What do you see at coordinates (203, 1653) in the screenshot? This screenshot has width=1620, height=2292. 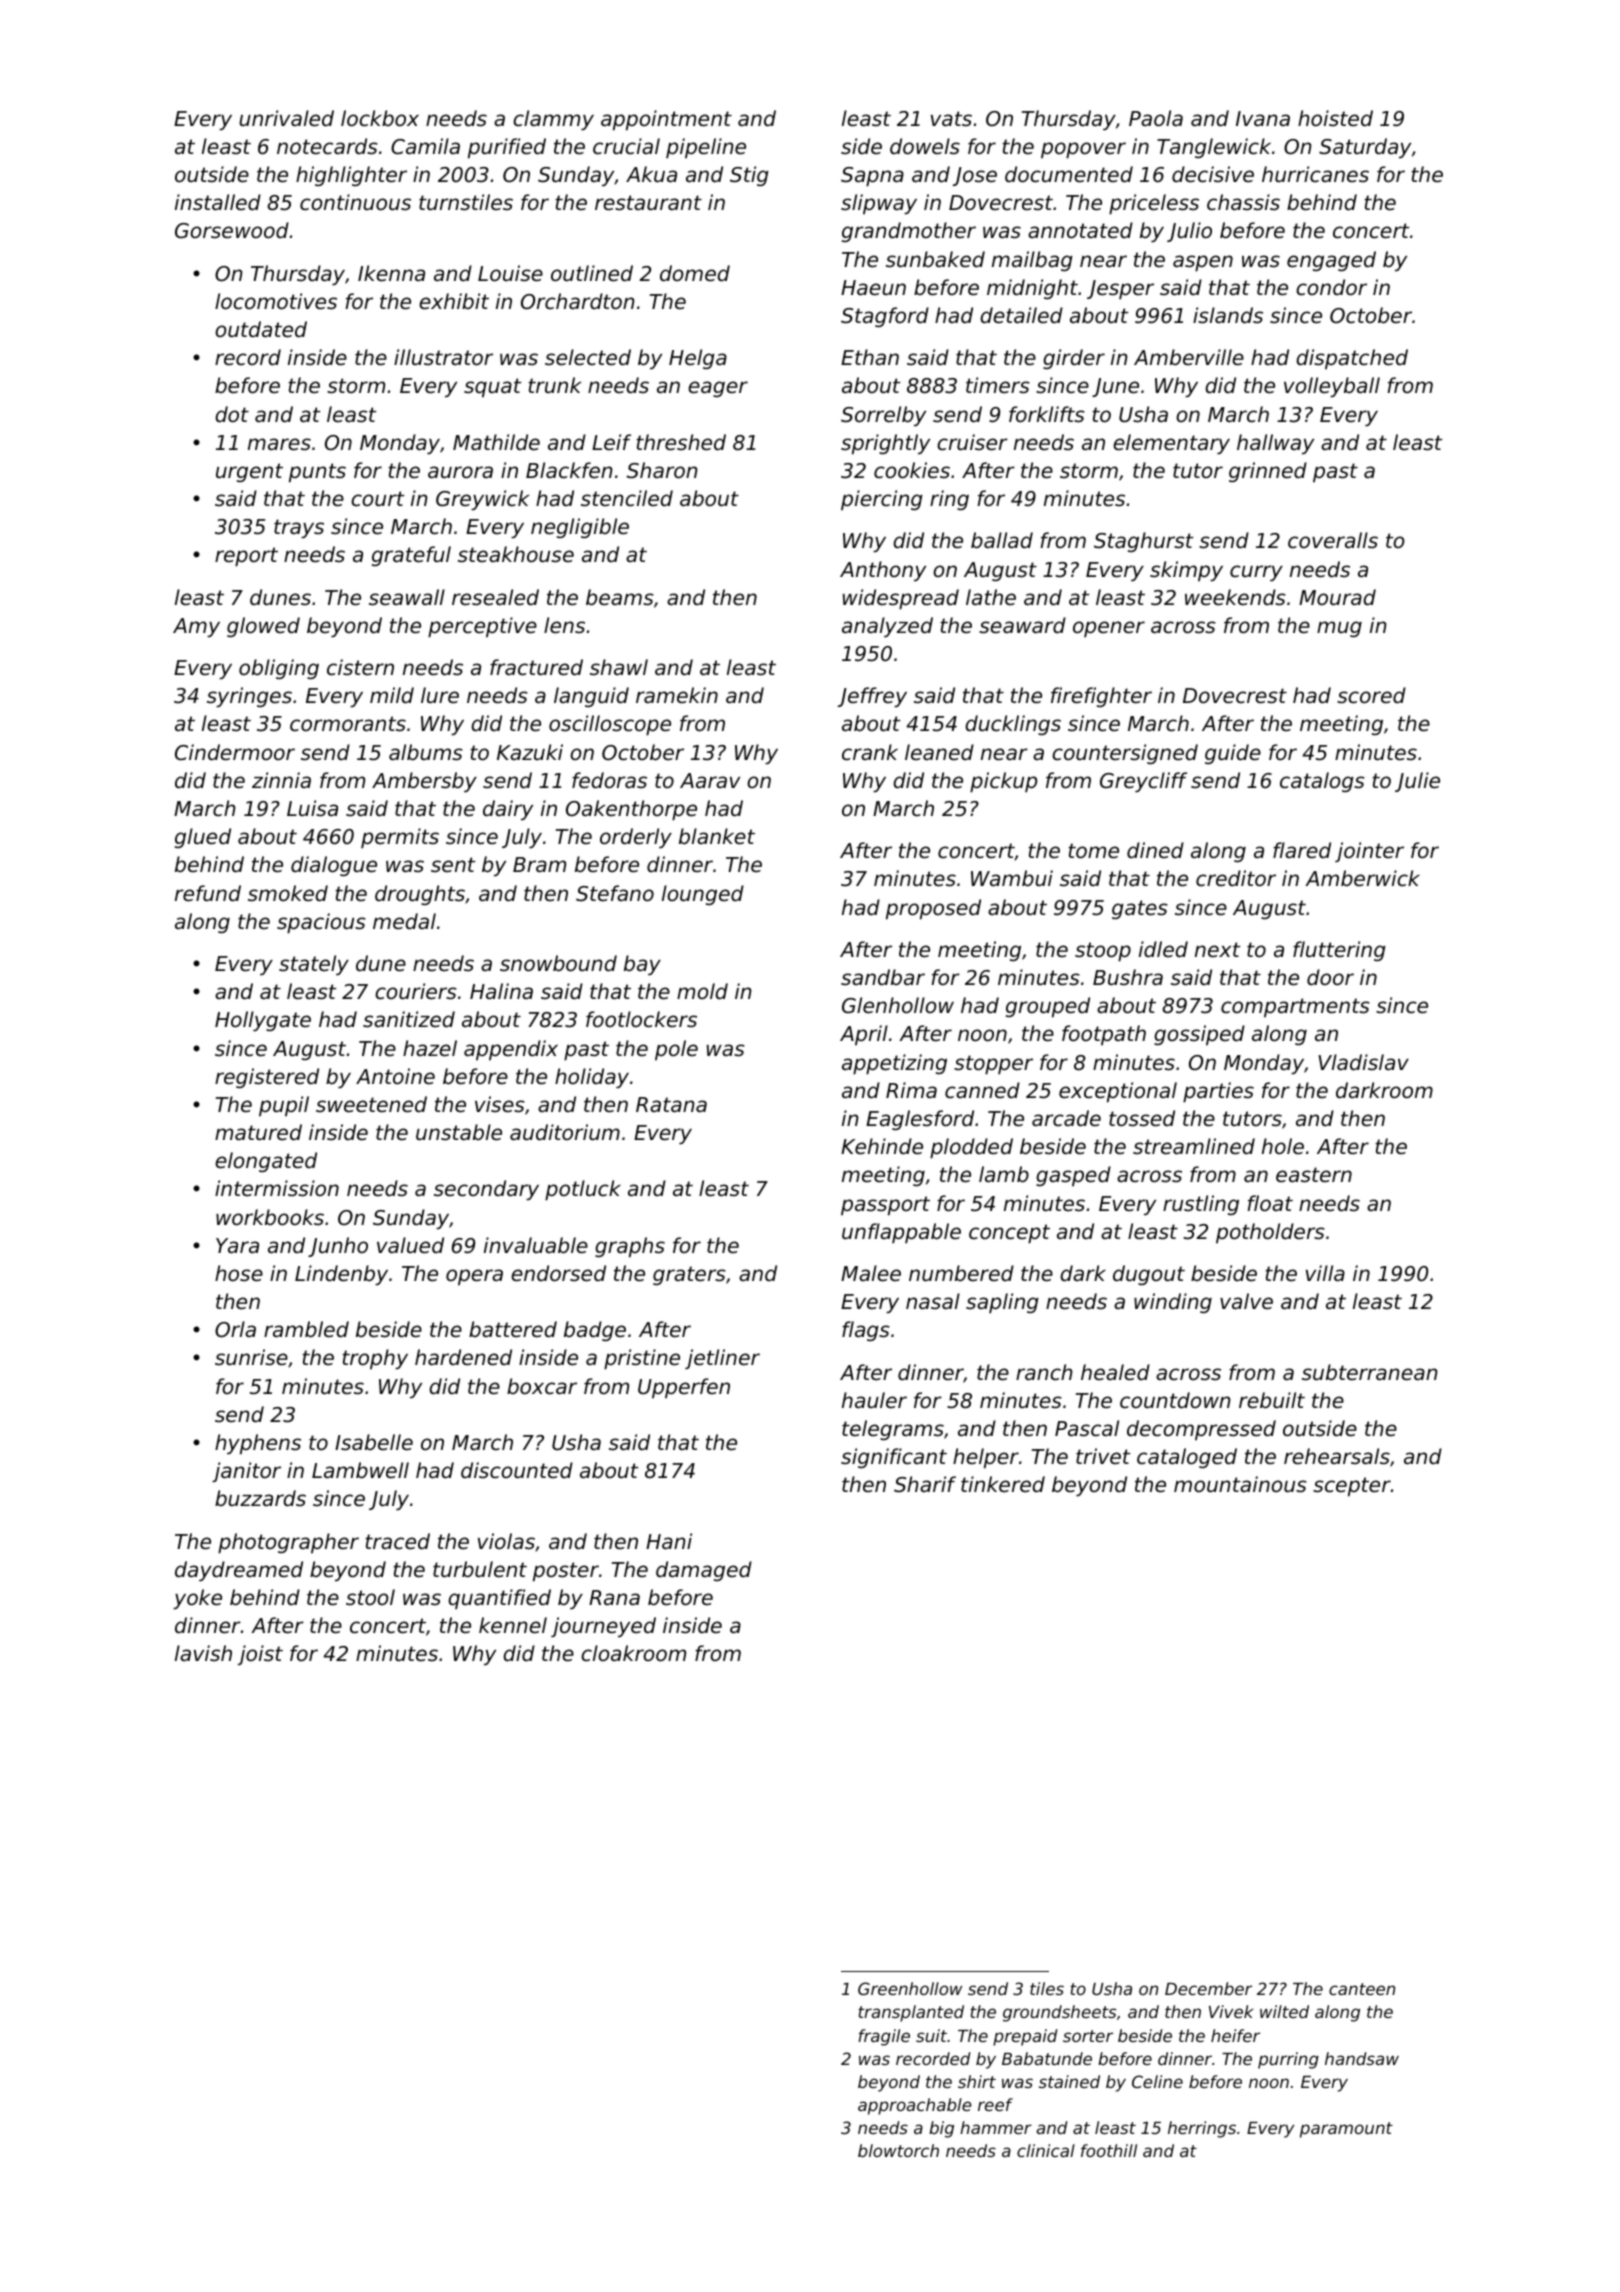 I see `lavish` at bounding box center [203, 1653].
